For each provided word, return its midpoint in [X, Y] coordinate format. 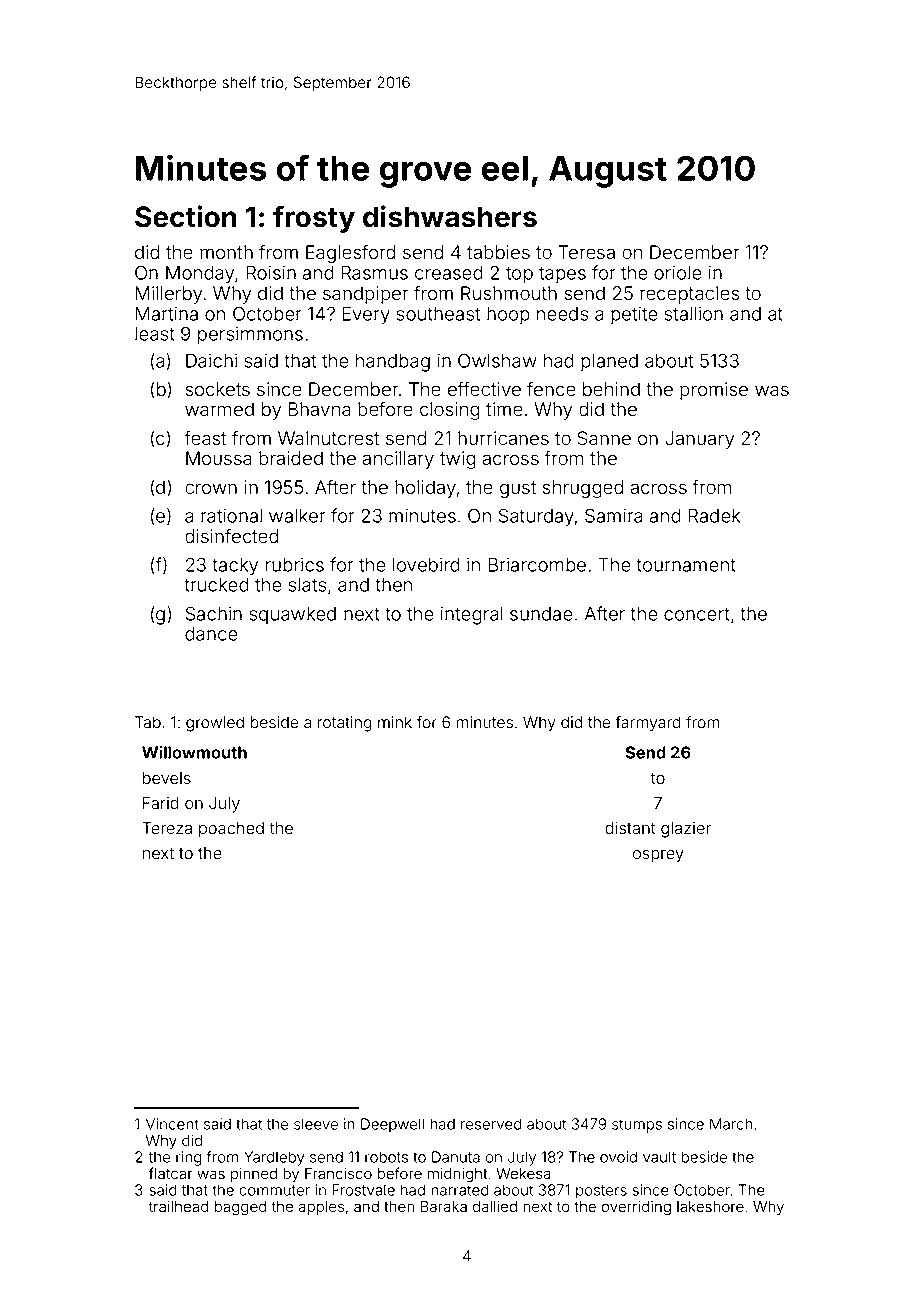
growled [215, 724]
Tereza [167, 828]
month [226, 252]
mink [395, 722]
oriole [678, 272]
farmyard [648, 724]
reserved [491, 1124]
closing [450, 411]
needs [562, 314]
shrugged [583, 489]
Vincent [172, 1124]
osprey [658, 856]
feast [205, 438]
